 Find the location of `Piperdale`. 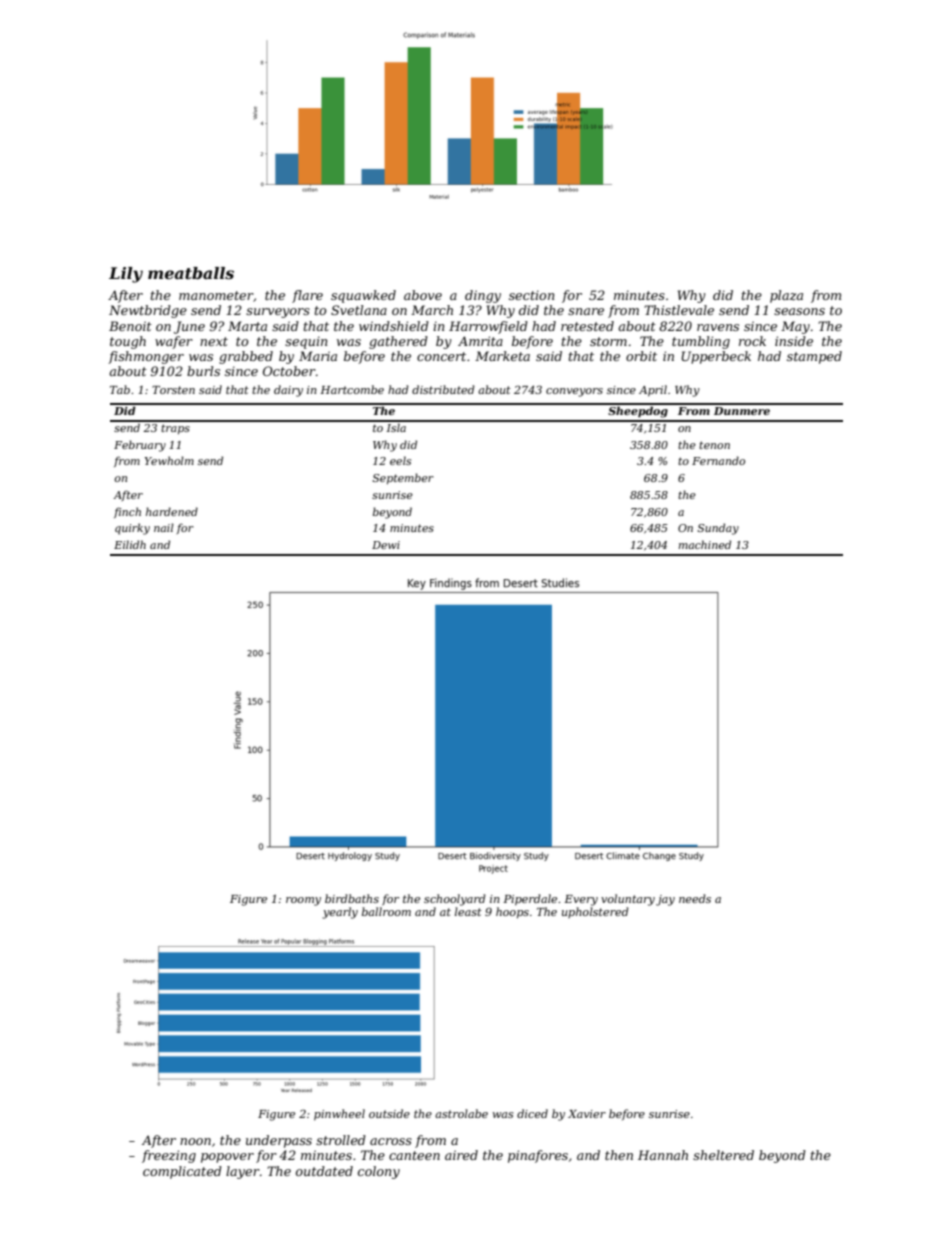

Piperdale is located at coordinates (530, 900).
